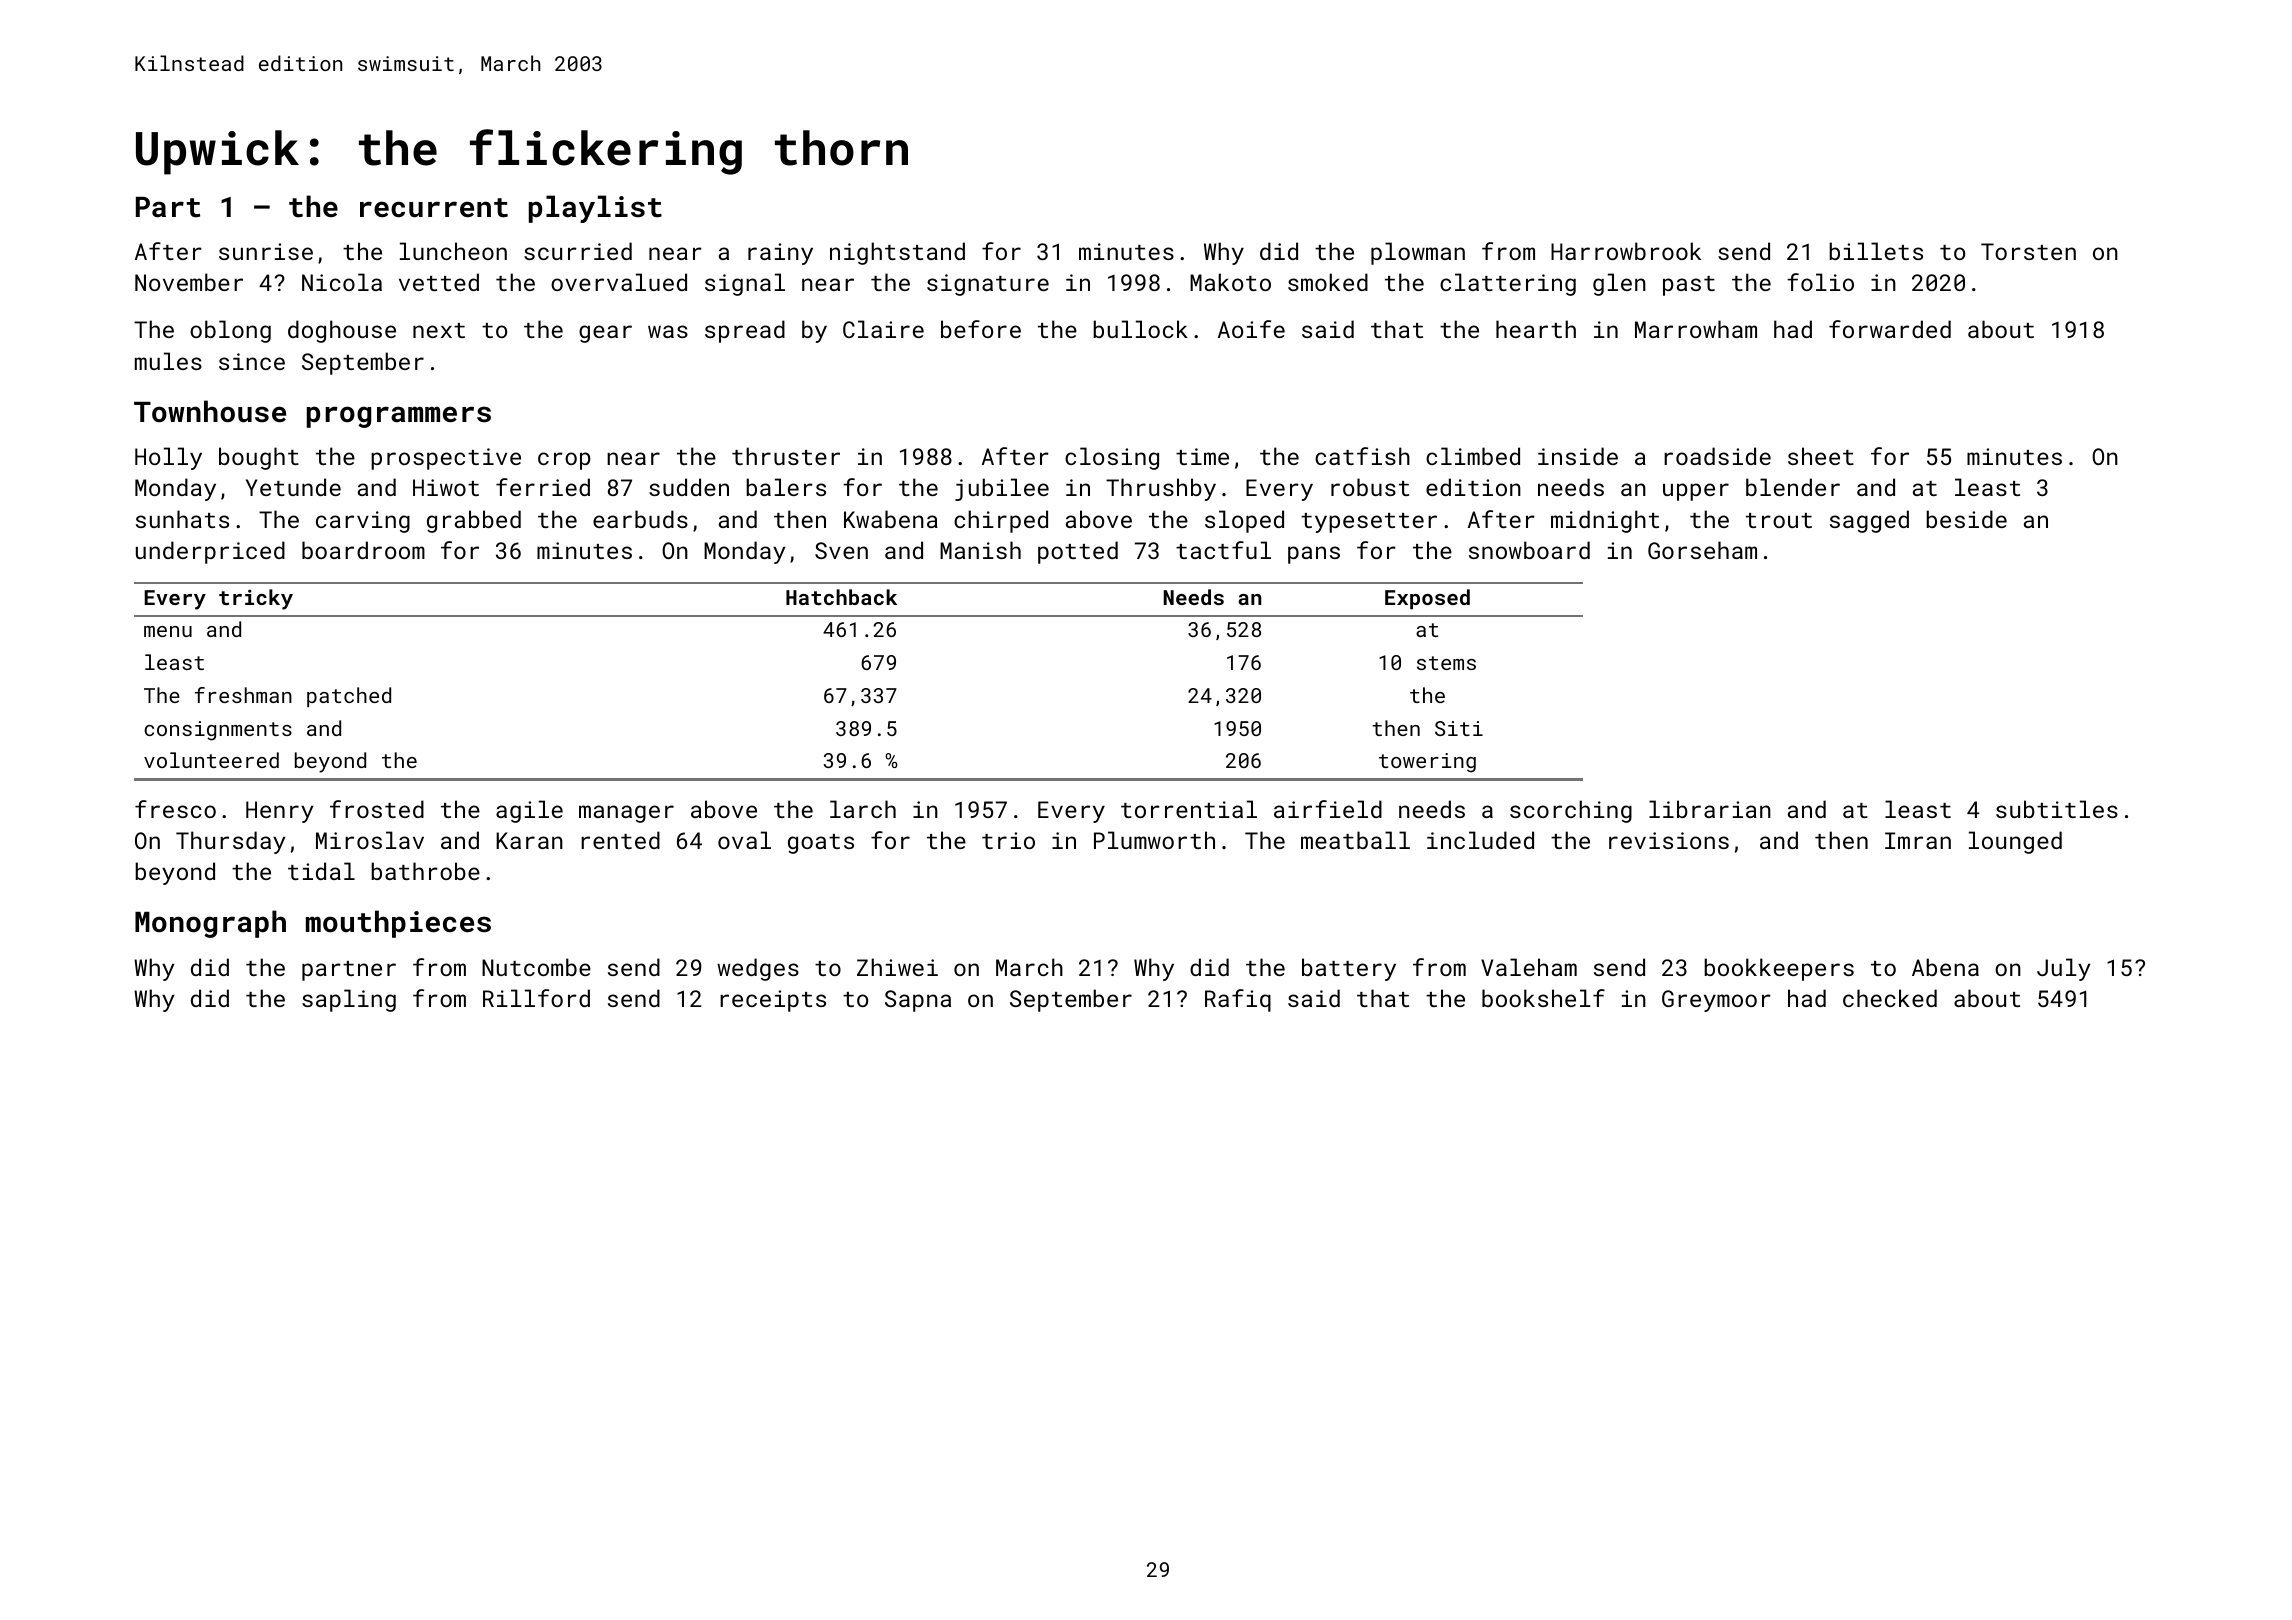 The height and width of the screenshot is (1620, 2292). I want to click on Hatchback, so click(841, 597).
